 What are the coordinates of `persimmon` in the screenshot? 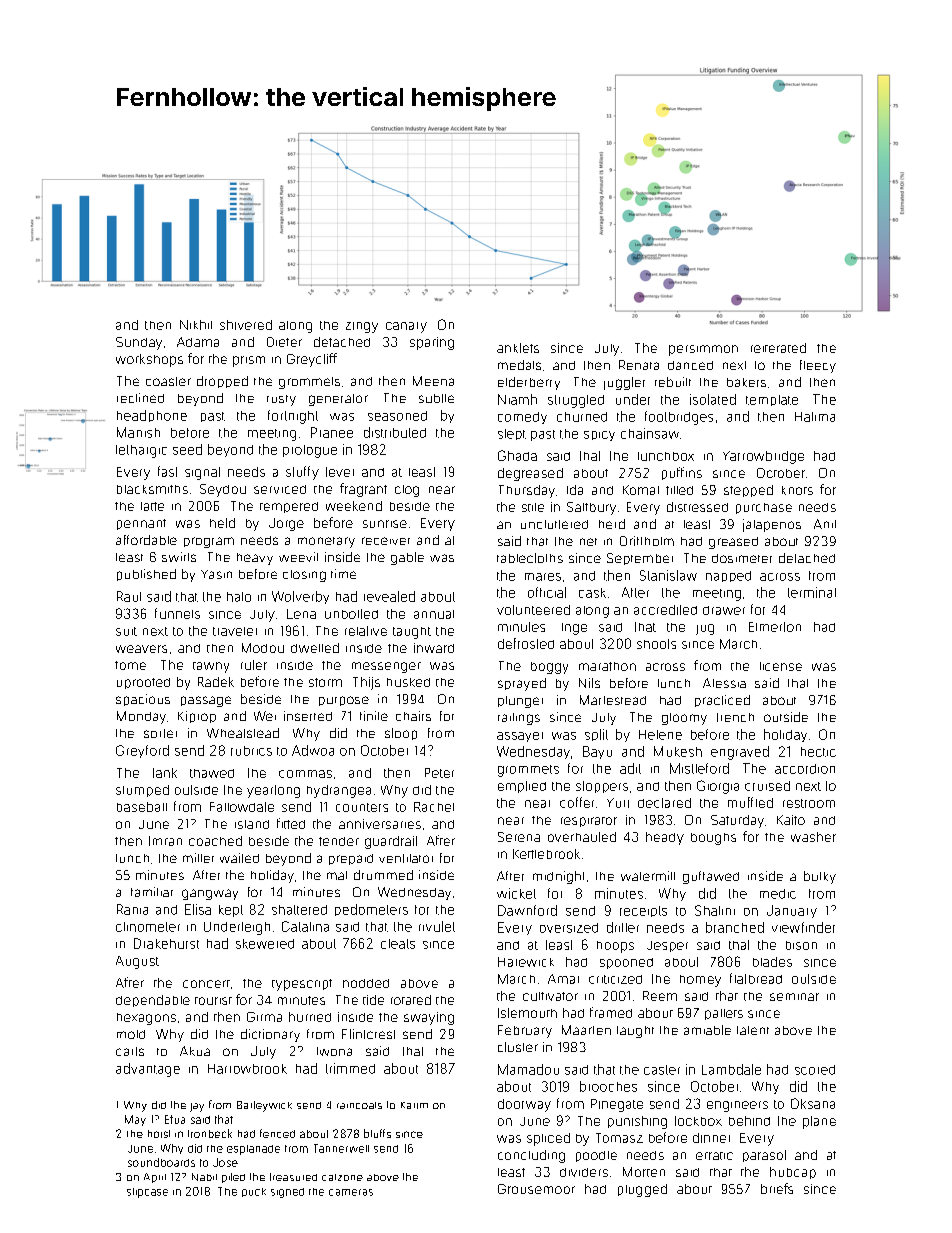 It's located at (703, 350).
